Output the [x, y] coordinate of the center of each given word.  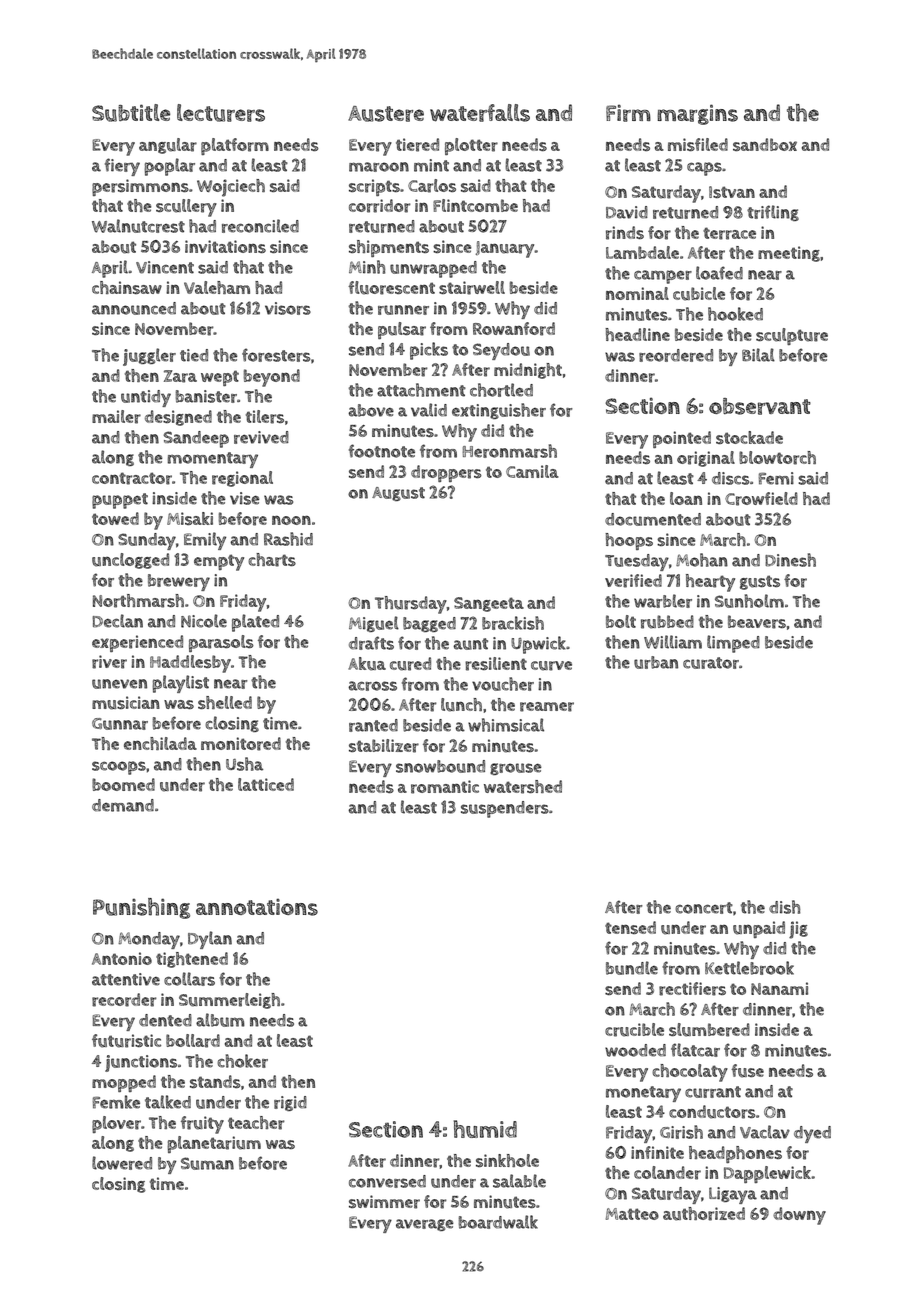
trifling [773, 213]
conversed [387, 1181]
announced [134, 308]
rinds [625, 233]
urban [656, 662]
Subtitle [131, 113]
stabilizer [384, 746]
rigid [290, 1103]
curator [711, 663]
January [505, 249]
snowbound [440, 766]
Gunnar [120, 724]
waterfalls [480, 113]
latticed [266, 784]
